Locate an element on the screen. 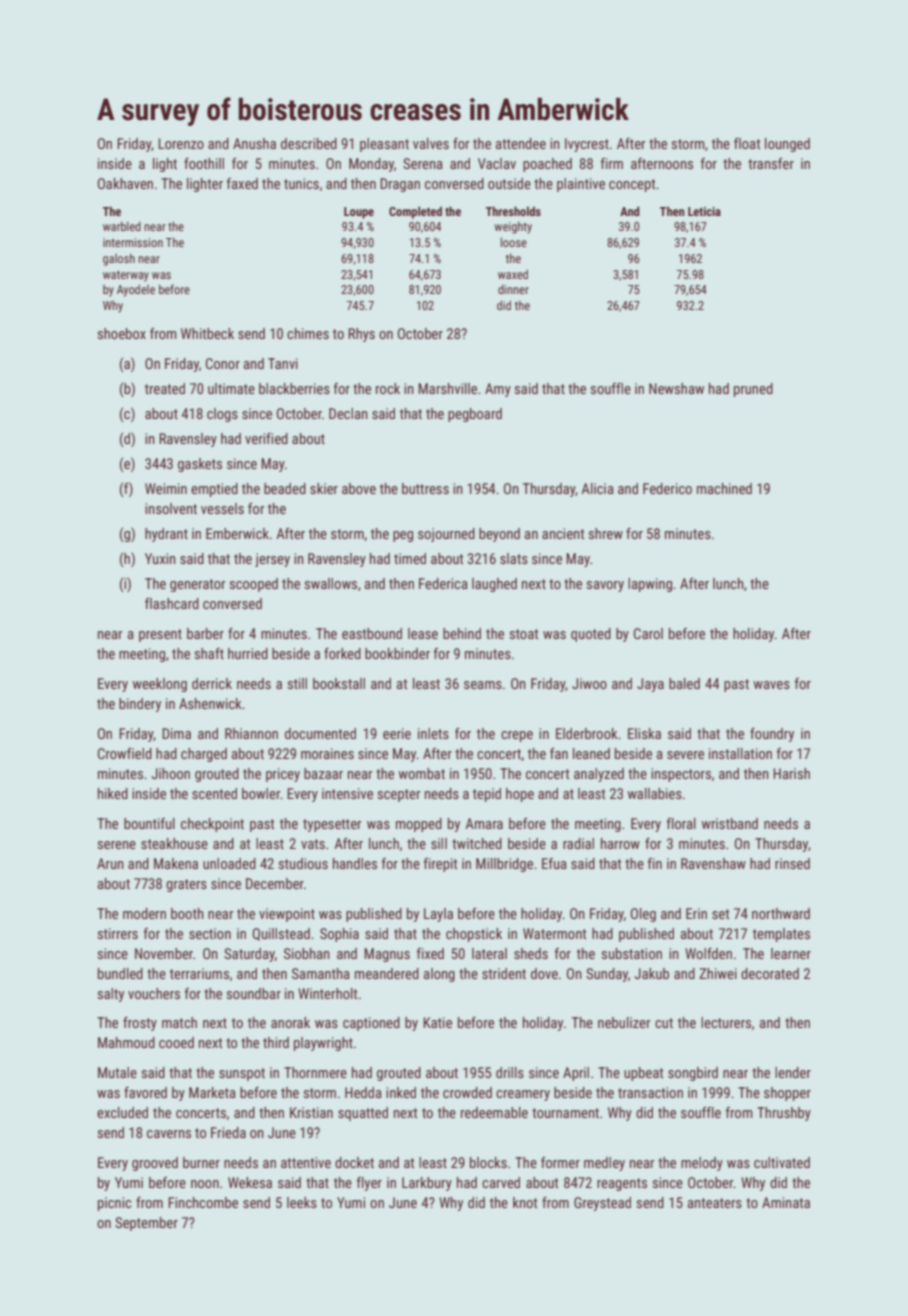 This screenshot has width=908, height=1316. shoebox is located at coordinates (122, 333).
